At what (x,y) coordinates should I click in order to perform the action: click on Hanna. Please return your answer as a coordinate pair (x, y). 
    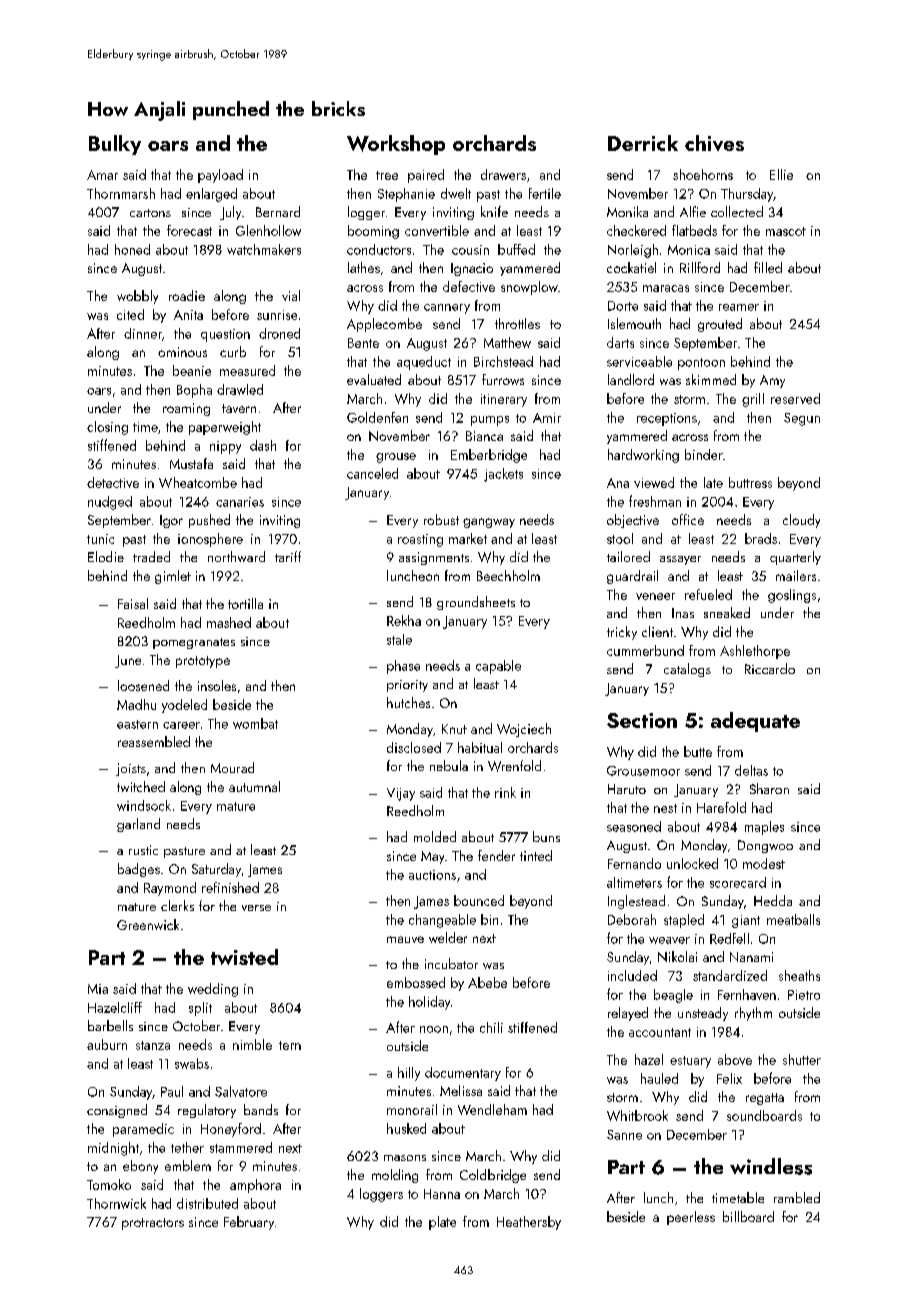
    Looking at the image, I should click on (442, 1194).
